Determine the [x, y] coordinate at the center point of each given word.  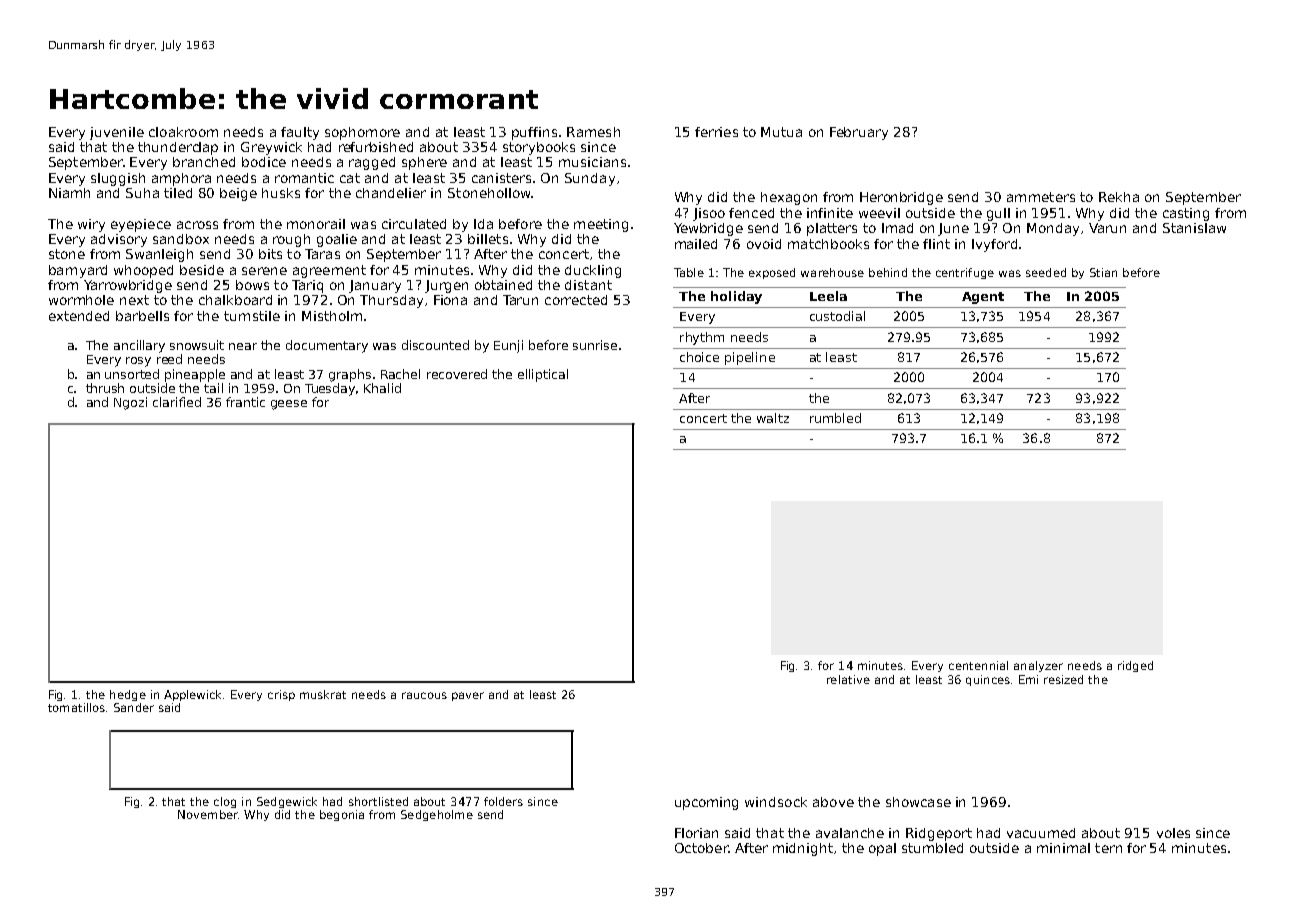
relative [848, 679]
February [859, 133]
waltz [773, 418]
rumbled [835, 418]
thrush [105, 388]
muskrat [323, 694]
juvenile [117, 133]
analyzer [1038, 666]
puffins [534, 133]
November [208, 814]
